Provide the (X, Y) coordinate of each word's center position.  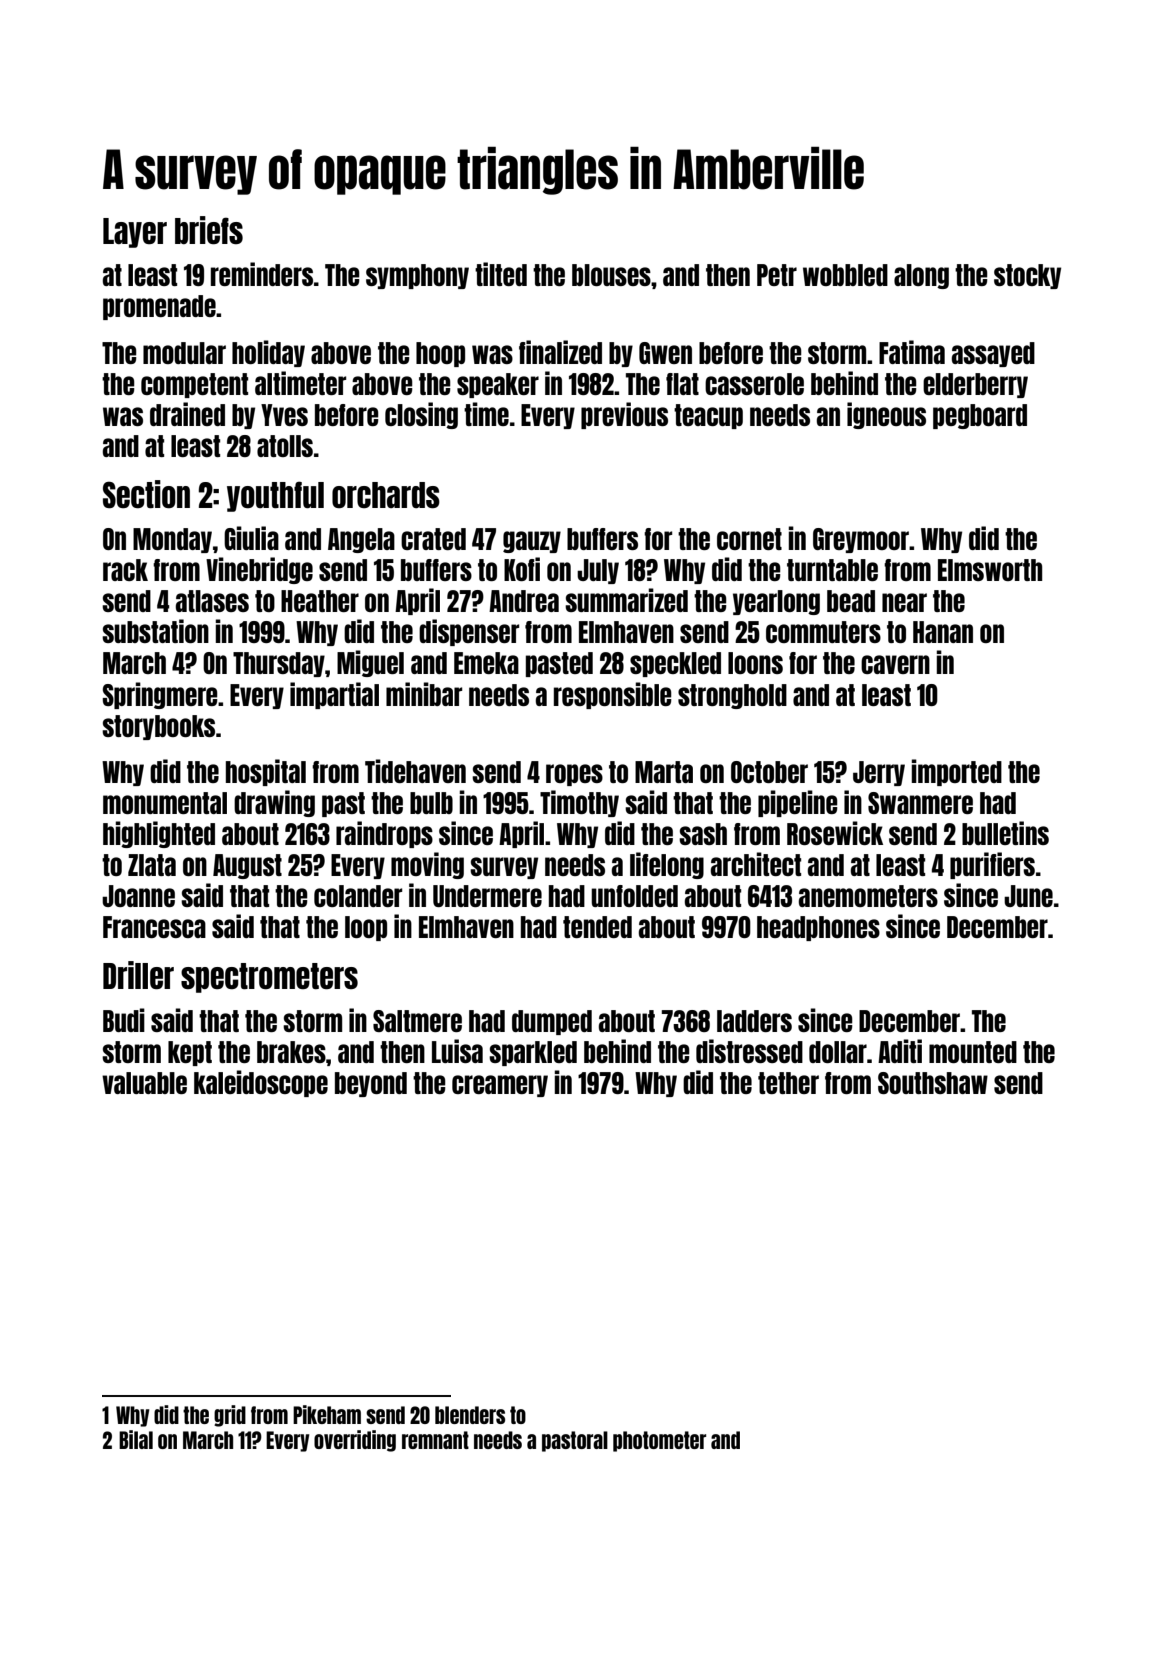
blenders (470, 1415)
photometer (659, 1441)
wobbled (845, 275)
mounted (973, 1052)
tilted (501, 274)
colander (358, 896)
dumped (552, 1022)
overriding (355, 1441)
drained (187, 414)
